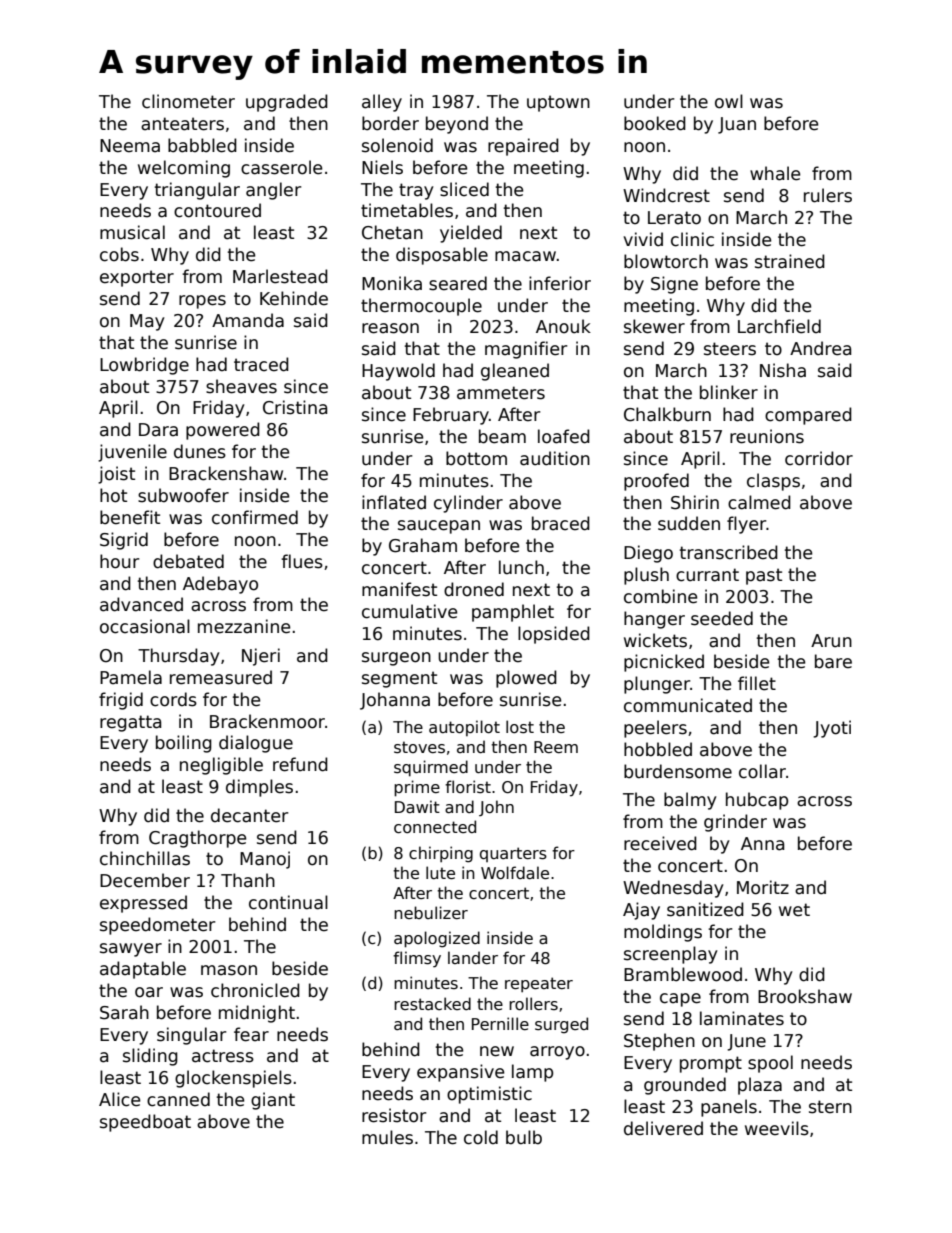  I want to click on lopsided, so click(554, 635).
